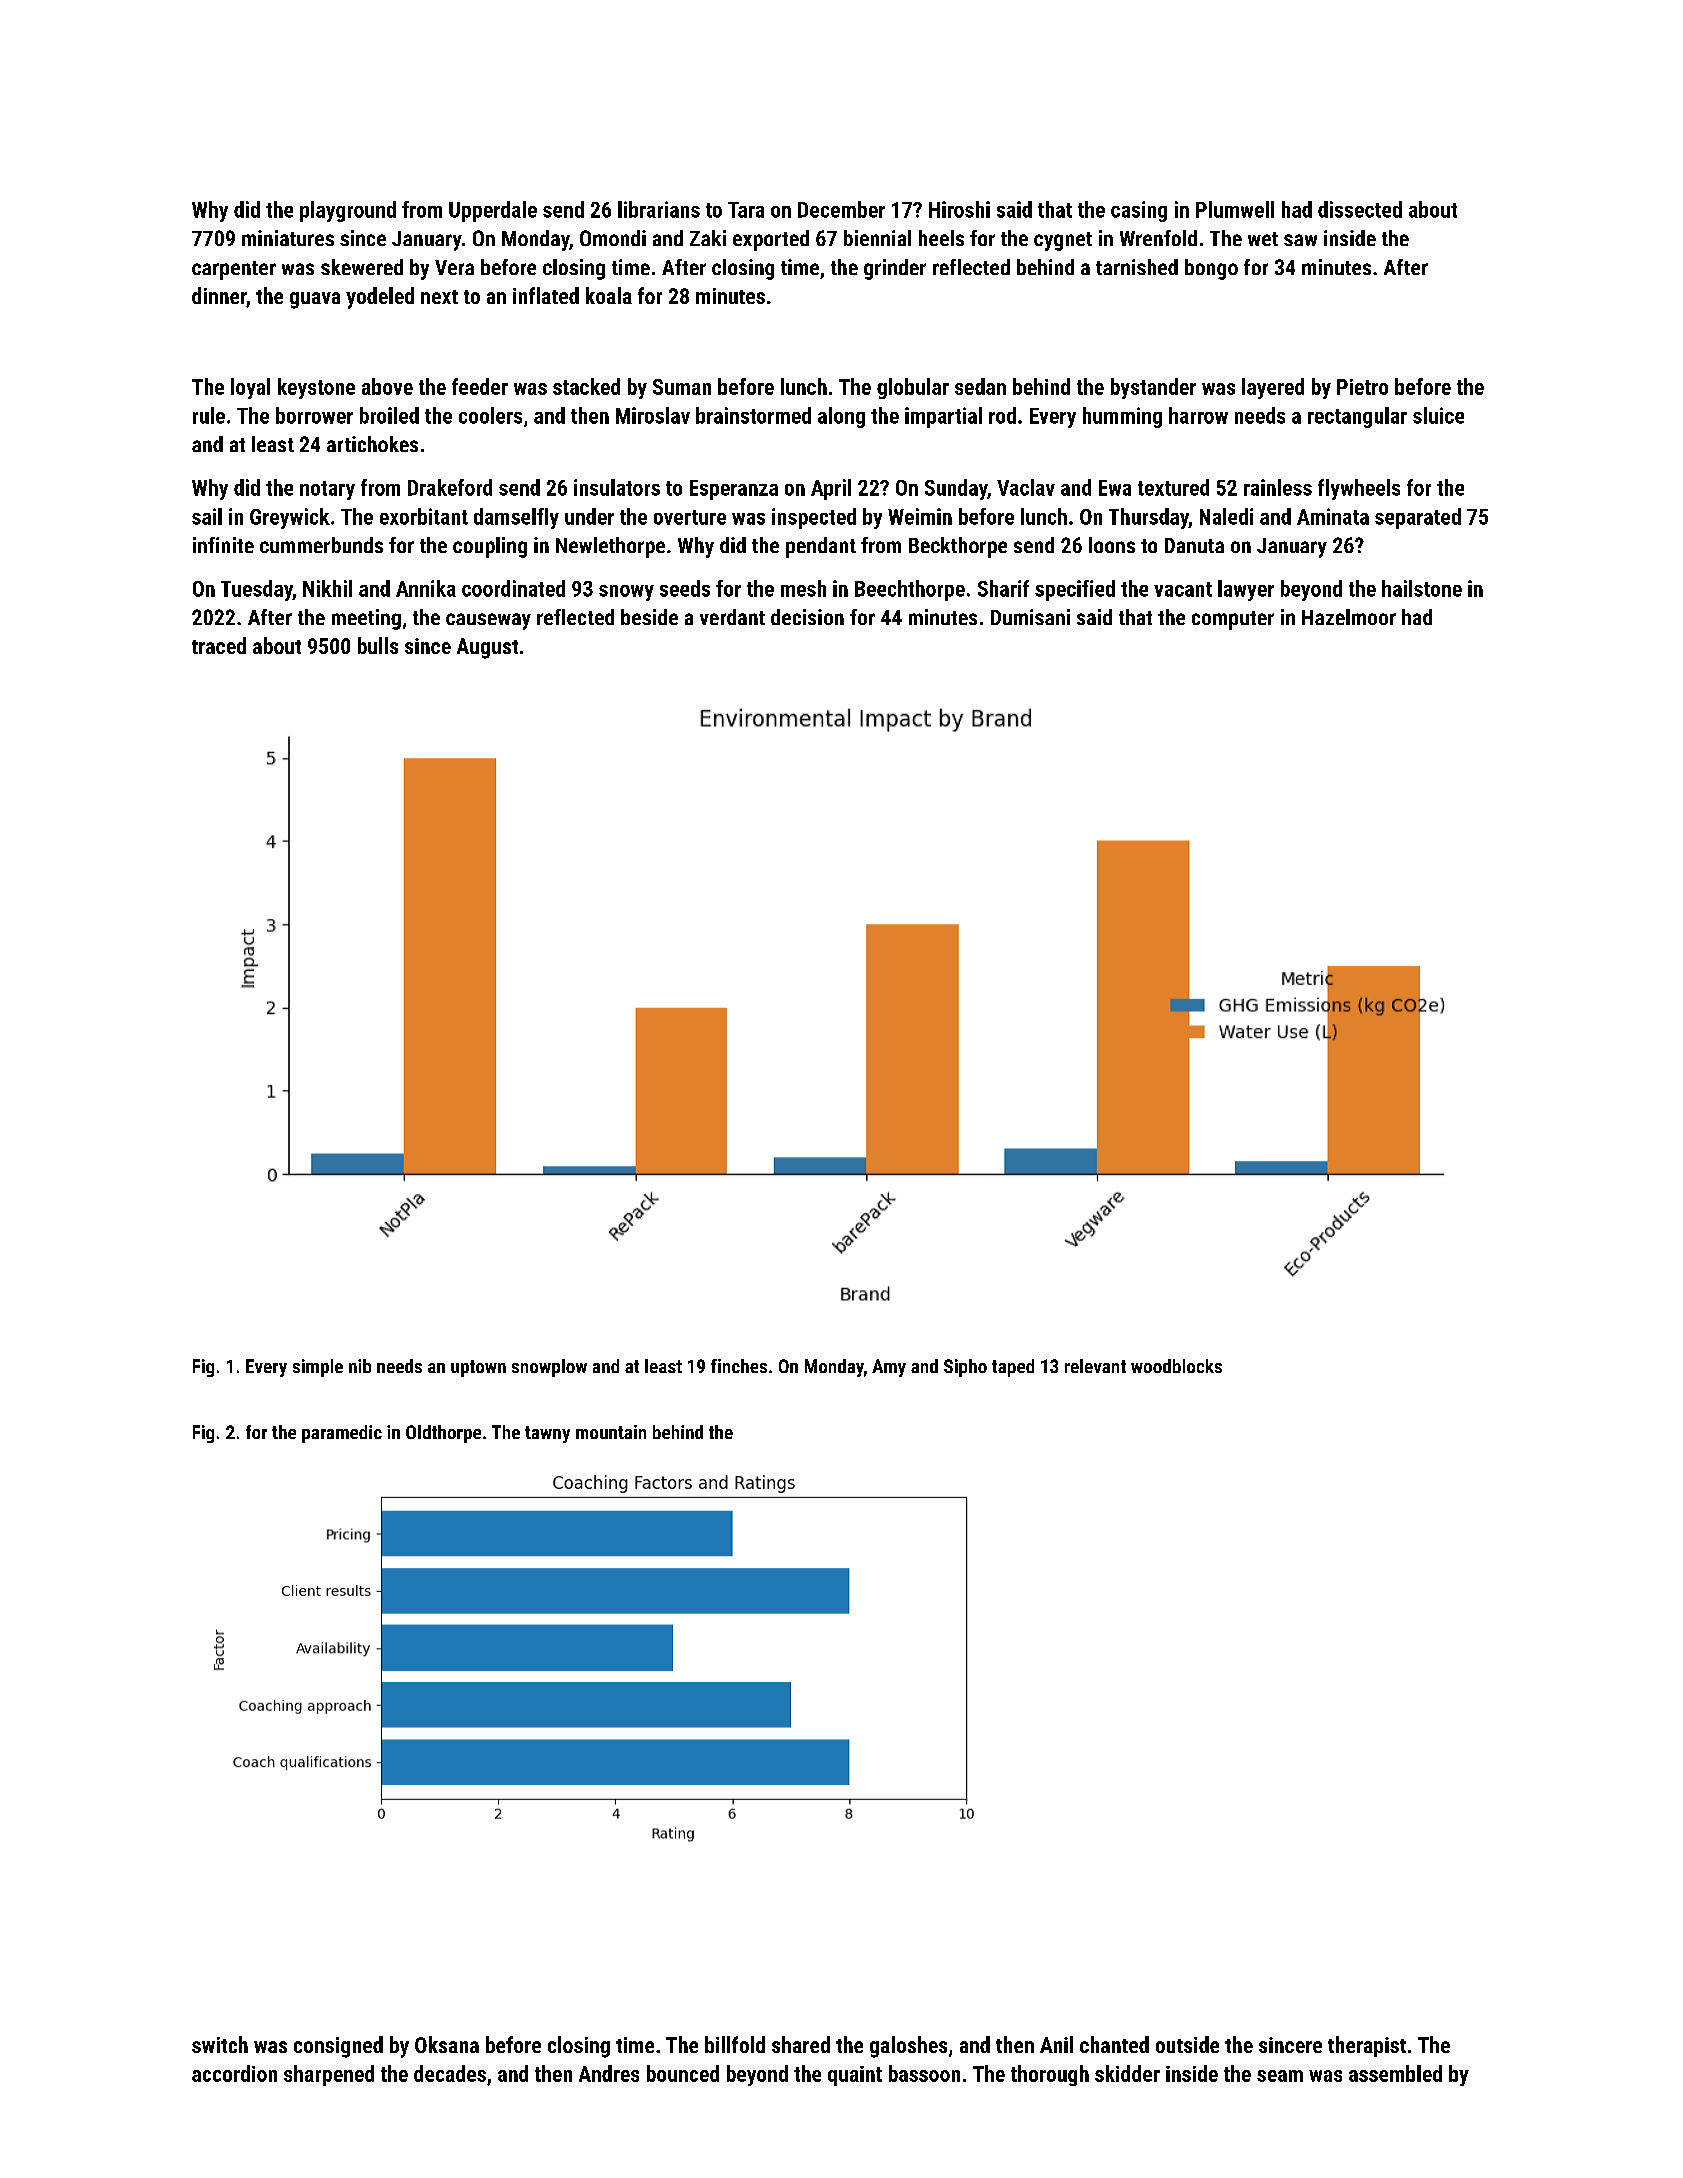  I want to click on woodblocks, so click(1176, 1366).
